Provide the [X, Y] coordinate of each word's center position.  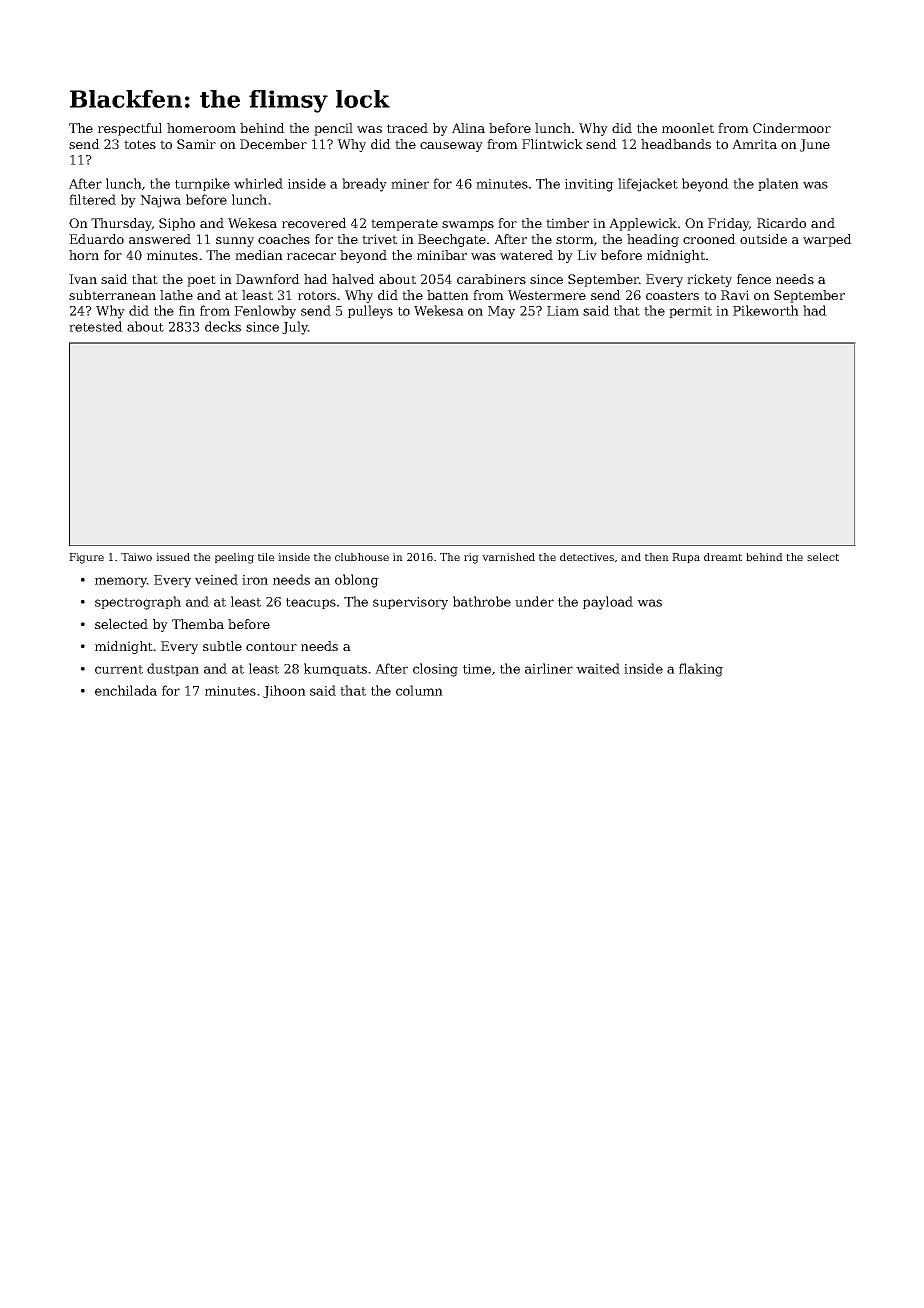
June [815, 145]
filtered [92, 199]
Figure [86, 558]
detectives [587, 557]
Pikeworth [766, 310]
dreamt [723, 557]
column [419, 690]
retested [96, 326]
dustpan [173, 669]
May [501, 312]
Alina [468, 128]
